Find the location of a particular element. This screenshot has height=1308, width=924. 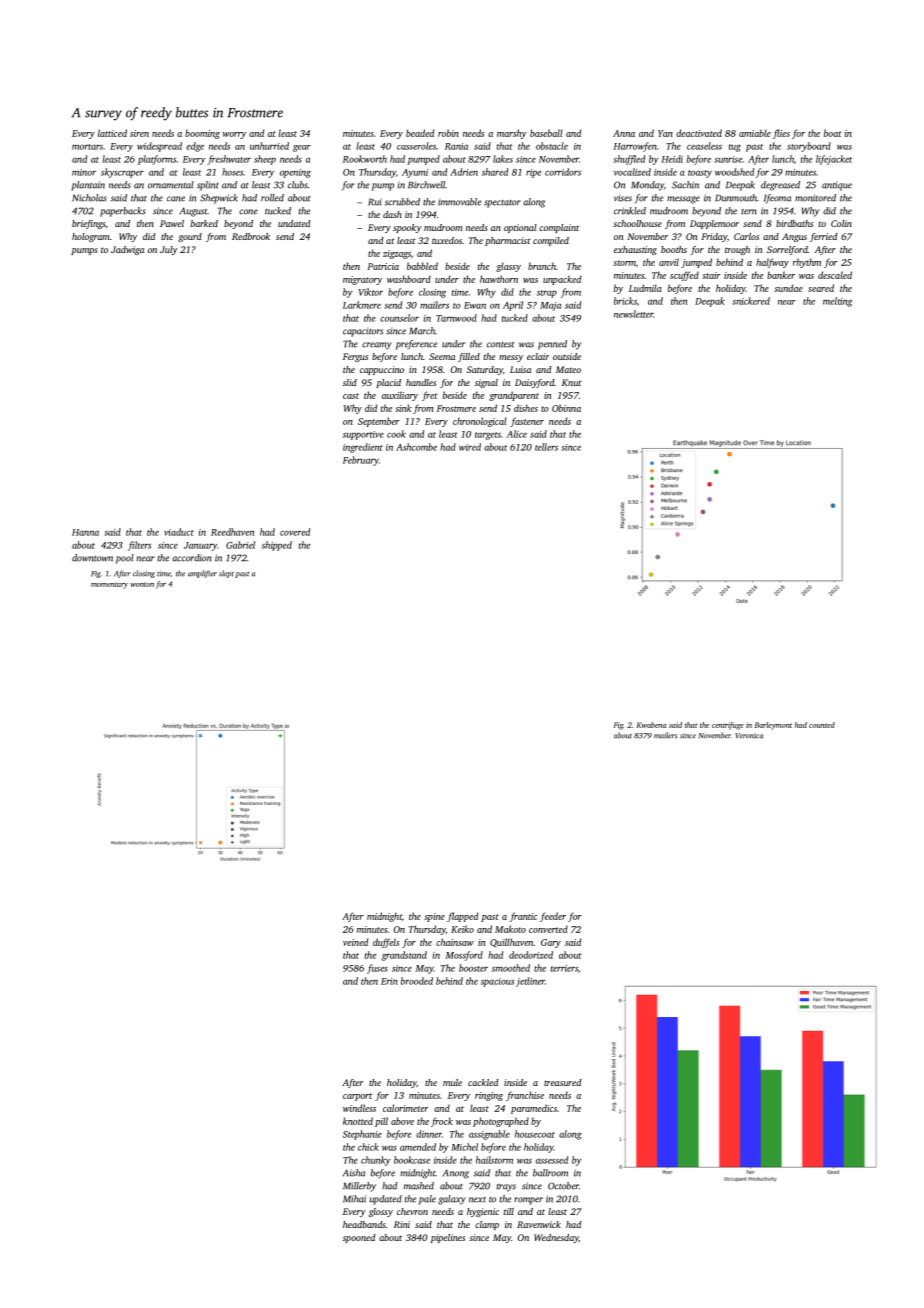

spooned is located at coordinates (359, 1238).
